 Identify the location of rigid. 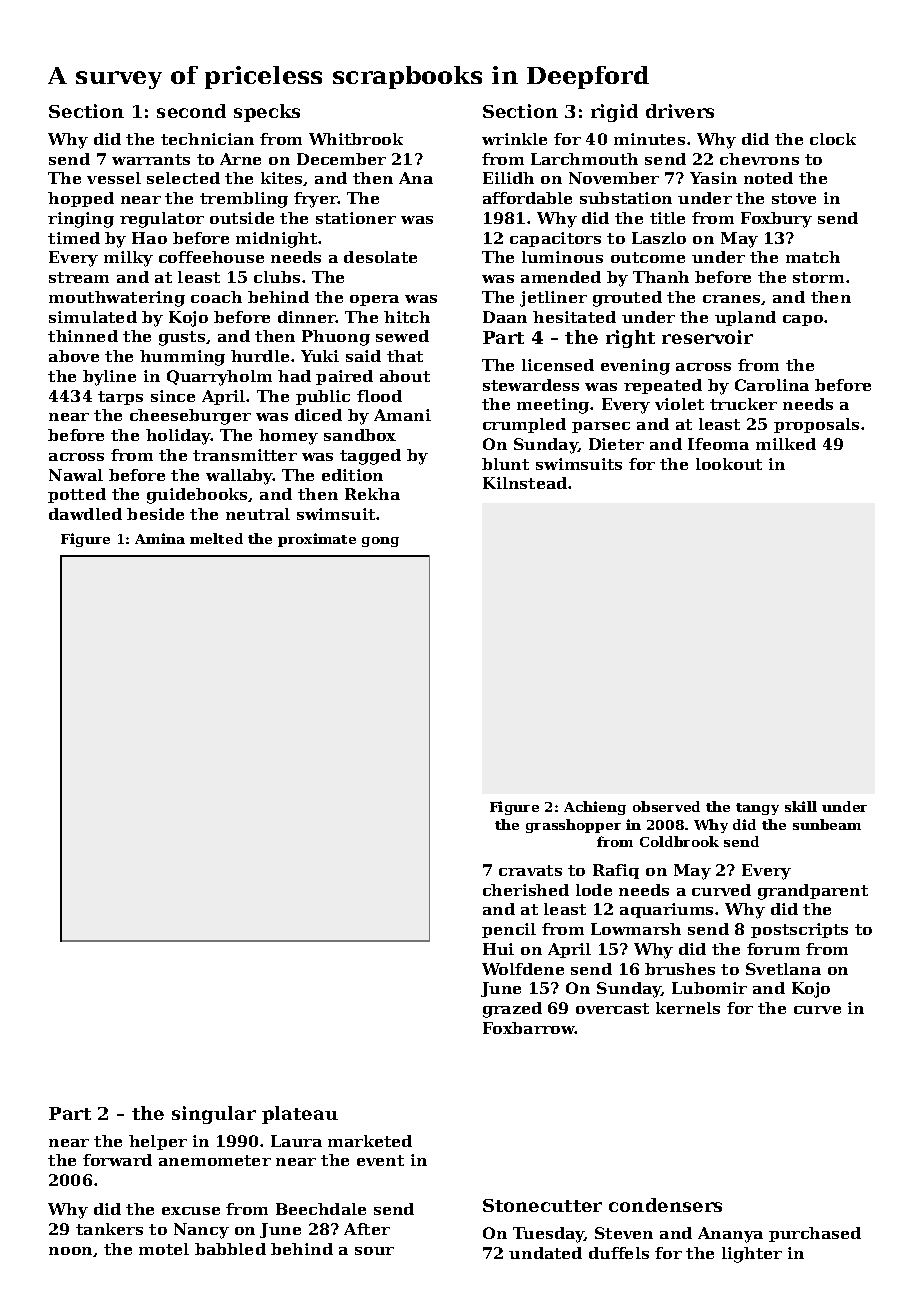
(614, 113).
